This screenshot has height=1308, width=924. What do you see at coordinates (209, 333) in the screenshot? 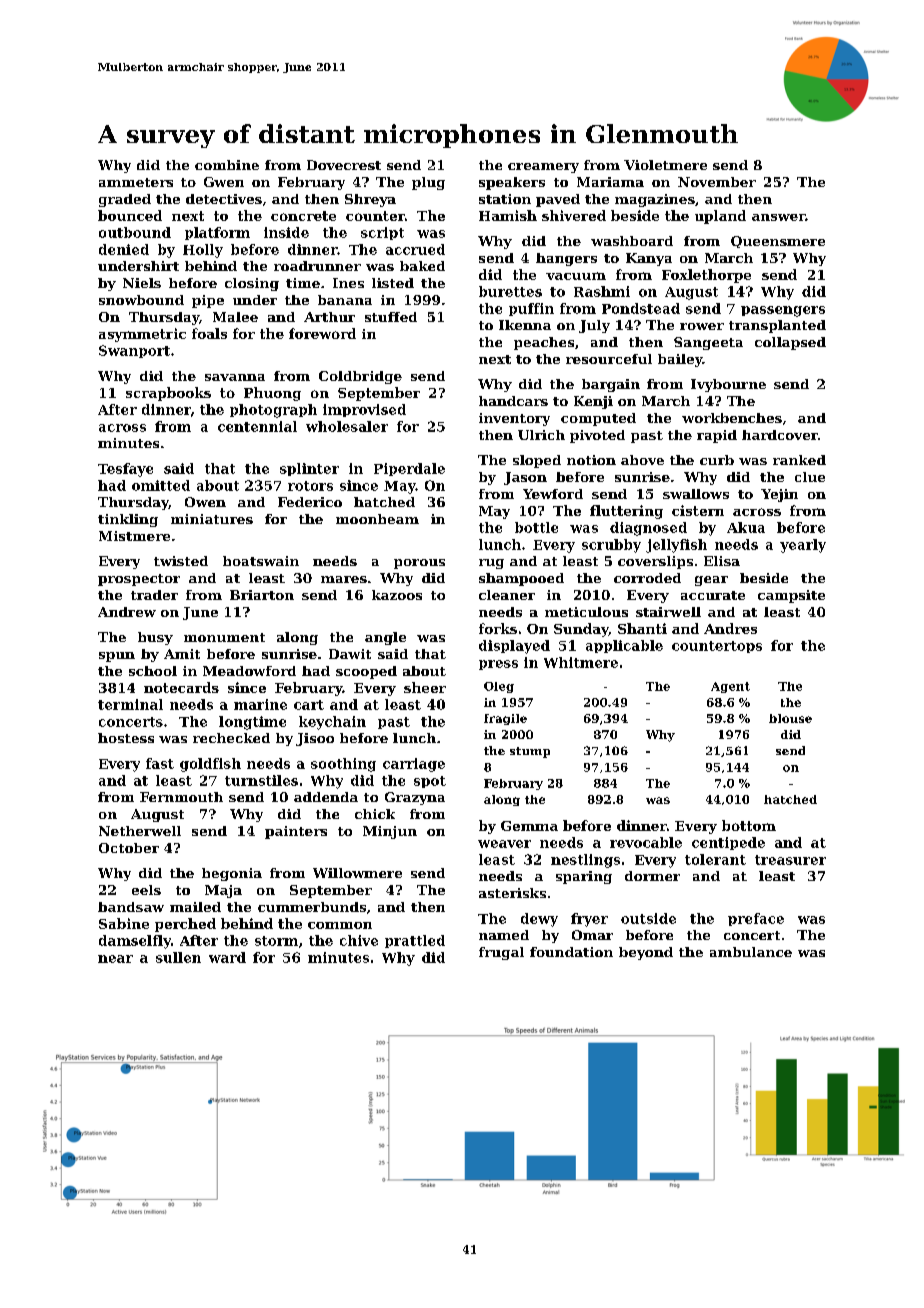
I see `foals` at bounding box center [209, 333].
